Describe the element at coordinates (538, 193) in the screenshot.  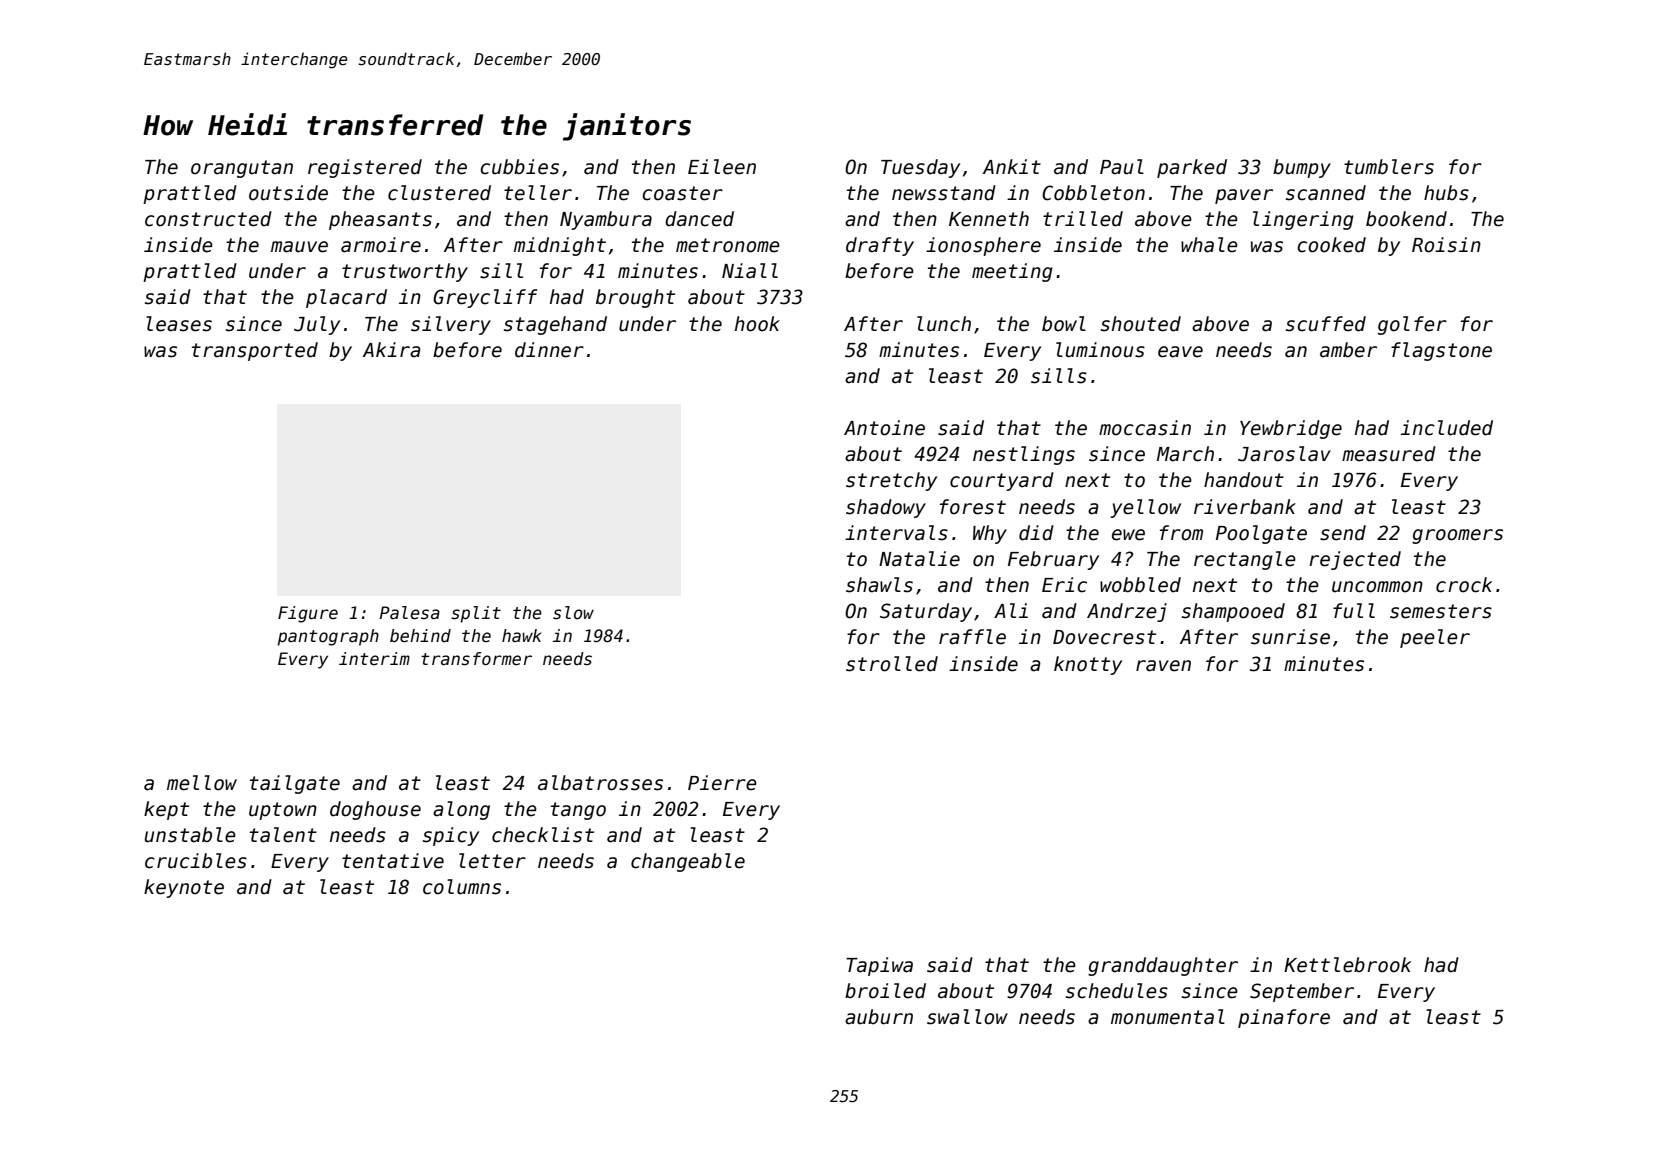
I see `teller` at that location.
